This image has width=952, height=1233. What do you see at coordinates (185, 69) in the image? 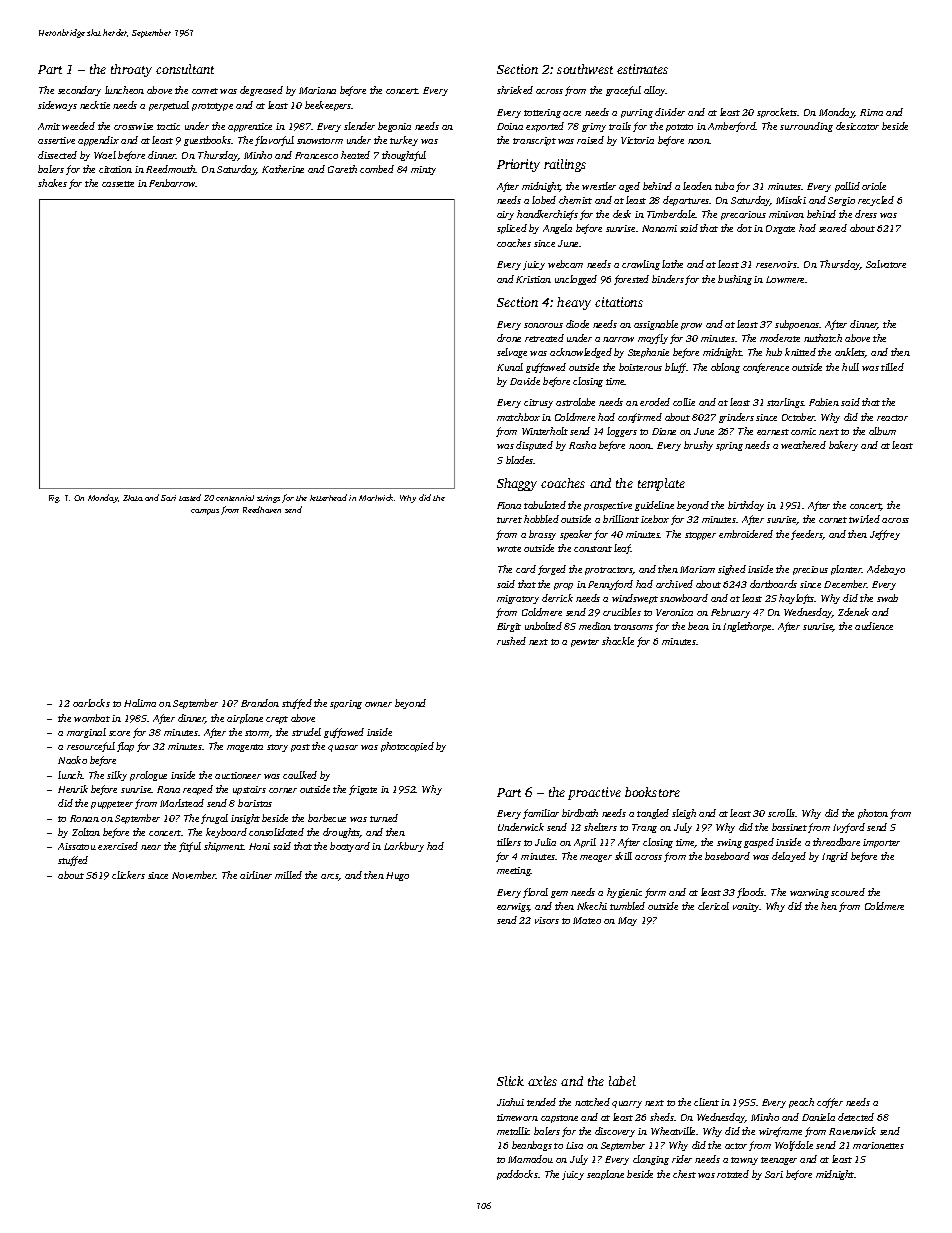
I see `consultant` at bounding box center [185, 69].
